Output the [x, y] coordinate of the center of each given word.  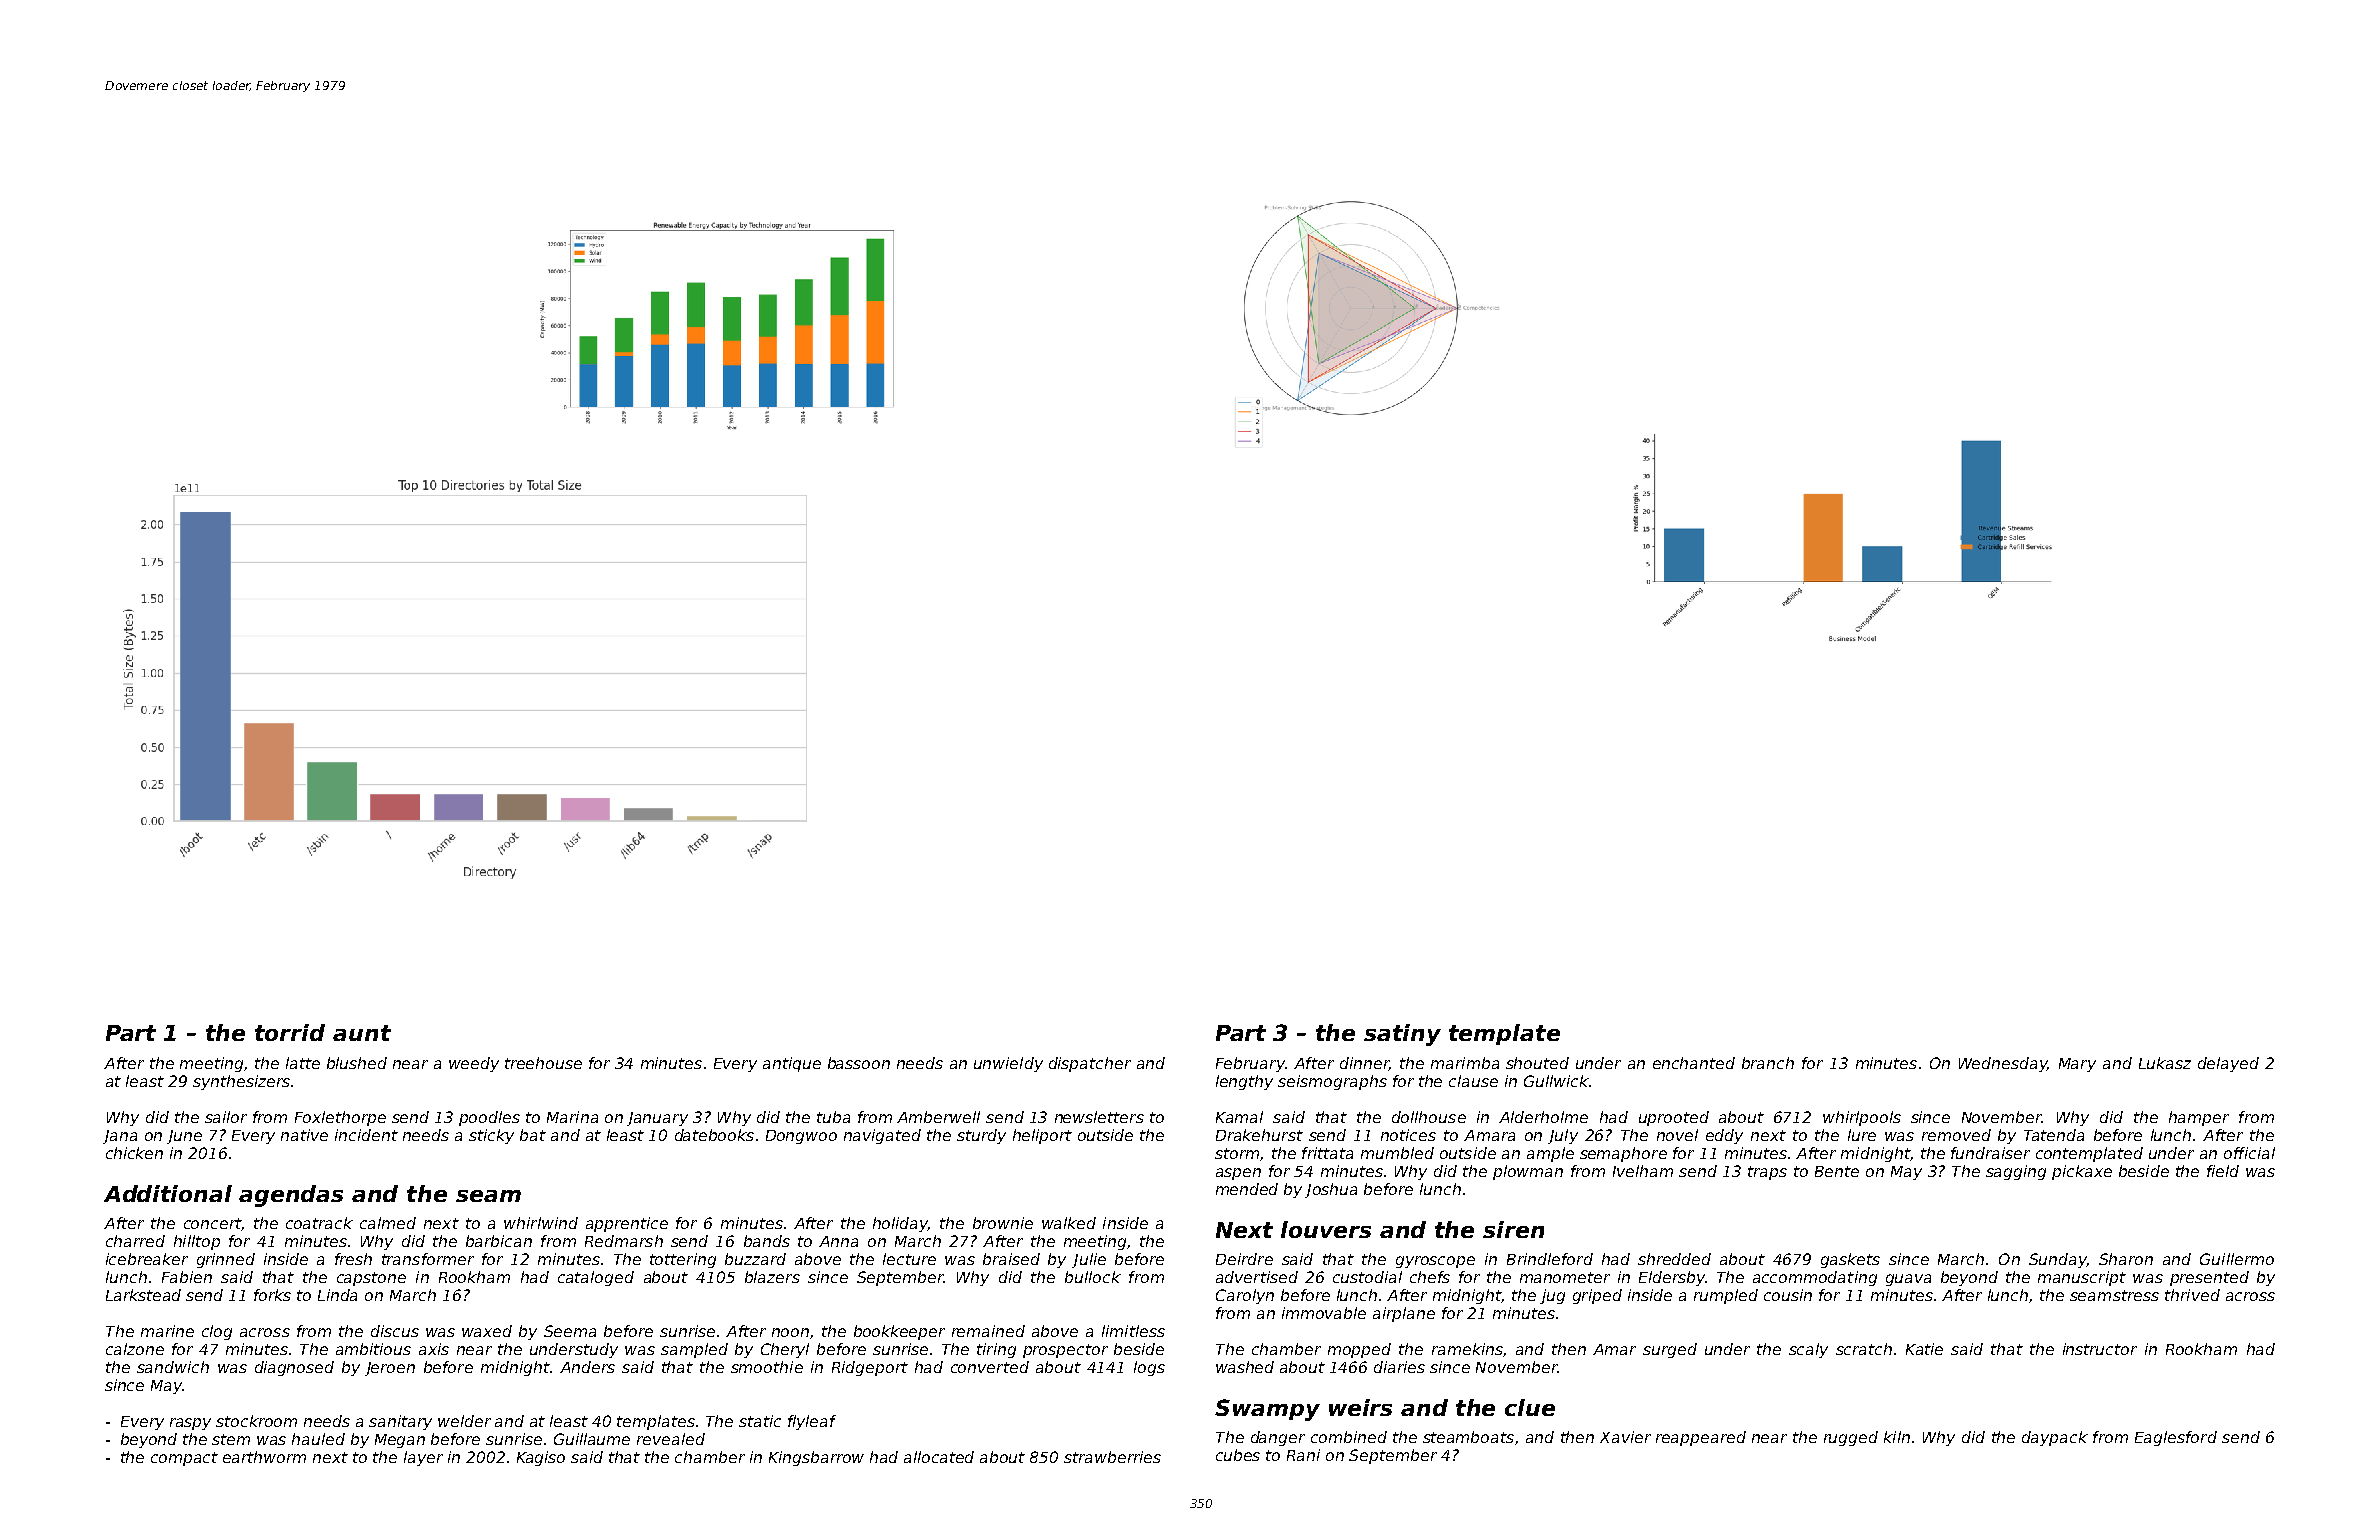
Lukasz [2165, 1063]
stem [231, 1439]
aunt [362, 1033]
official [2249, 1153]
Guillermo [2237, 1259]
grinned [226, 1260]
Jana [120, 1137]
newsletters [1099, 1117]
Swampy [1267, 1410]
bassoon [859, 1063]
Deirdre [1244, 1259]
